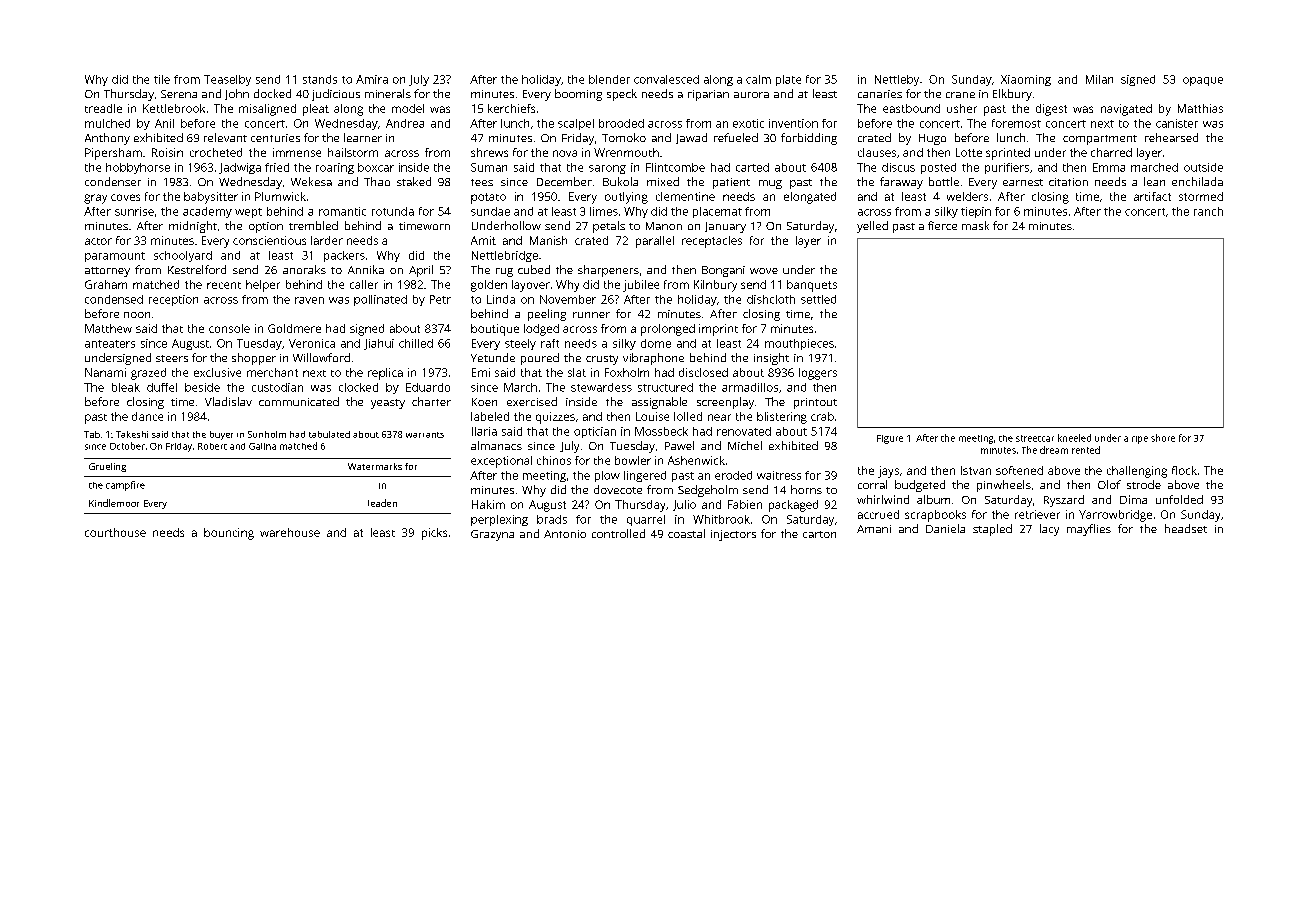  I want to click on stapled, so click(992, 530).
